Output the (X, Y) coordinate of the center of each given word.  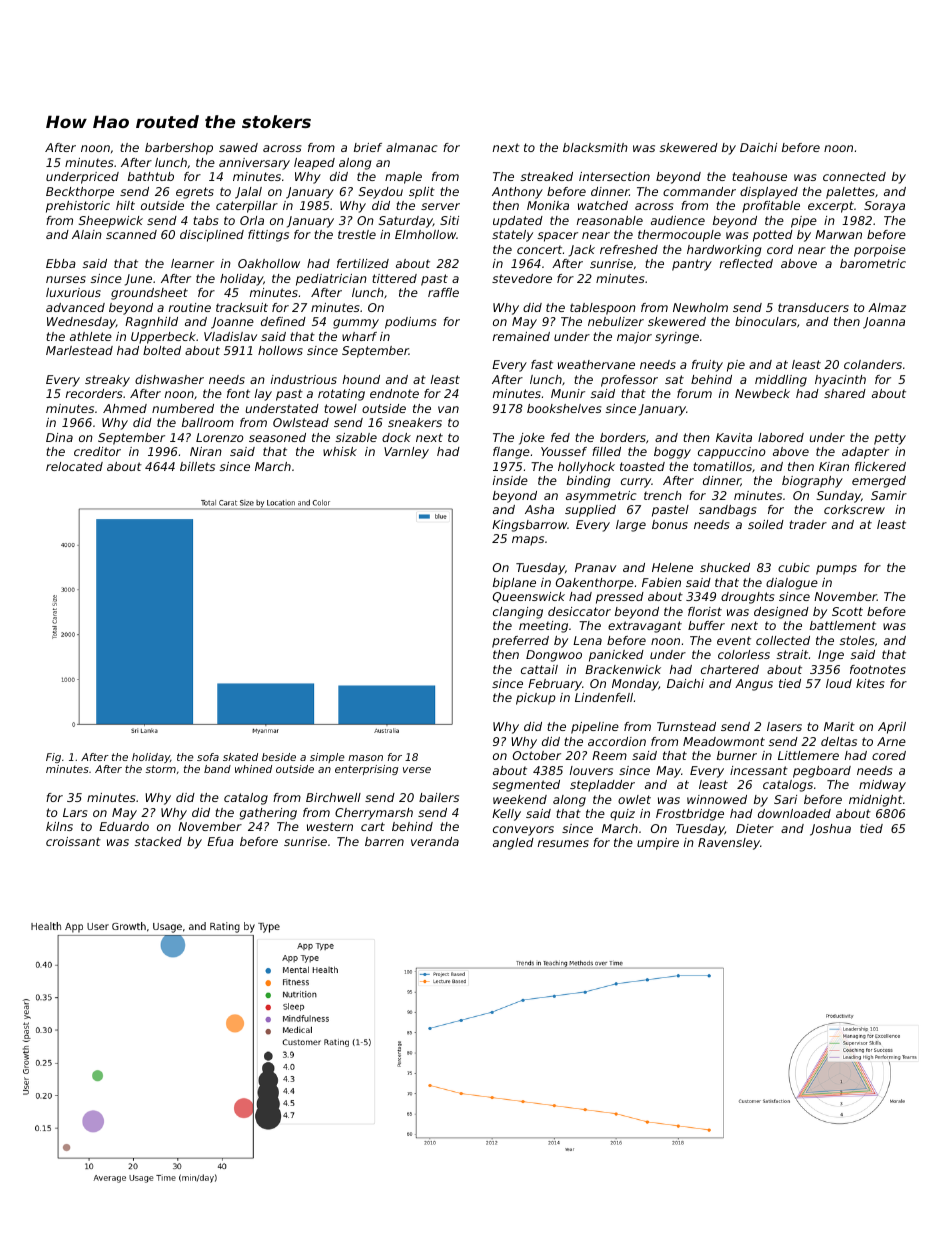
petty (890, 439)
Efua (220, 841)
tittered (394, 278)
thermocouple (679, 236)
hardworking (724, 251)
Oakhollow (269, 263)
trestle (357, 234)
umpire (658, 844)
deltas (839, 741)
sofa (208, 757)
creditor (97, 451)
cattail (539, 669)
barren (384, 841)
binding (588, 482)
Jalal (248, 193)
